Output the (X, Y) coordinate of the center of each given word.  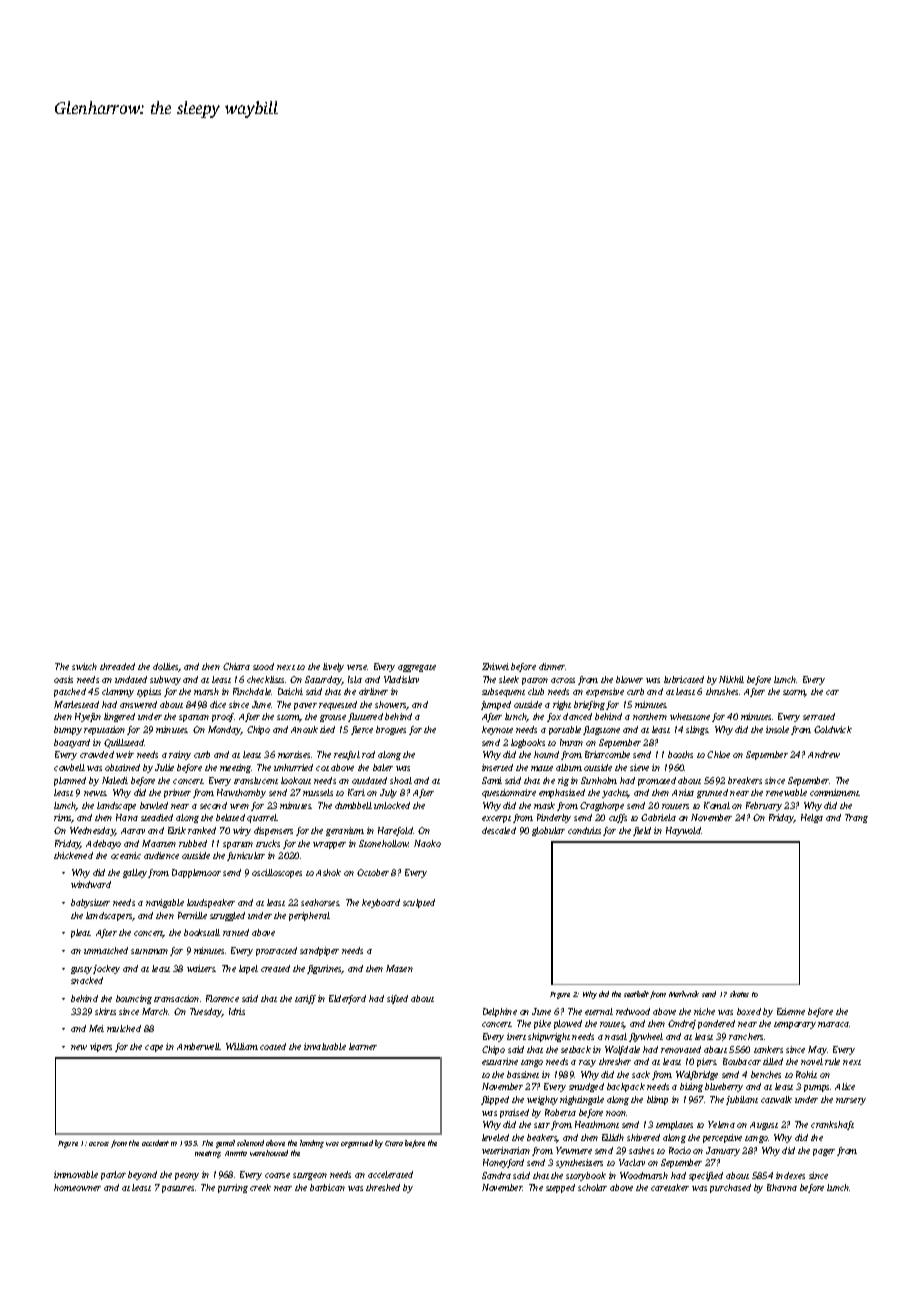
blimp (657, 1100)
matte (542, 768)
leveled (495, 1137)
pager (824, 1152)
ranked (202, 830)
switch (84, 666)
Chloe (718, 754)
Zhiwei (495, 666)
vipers (101, 1047)
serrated (819, 716)
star (542, 1125)
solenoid (250, 1143)
